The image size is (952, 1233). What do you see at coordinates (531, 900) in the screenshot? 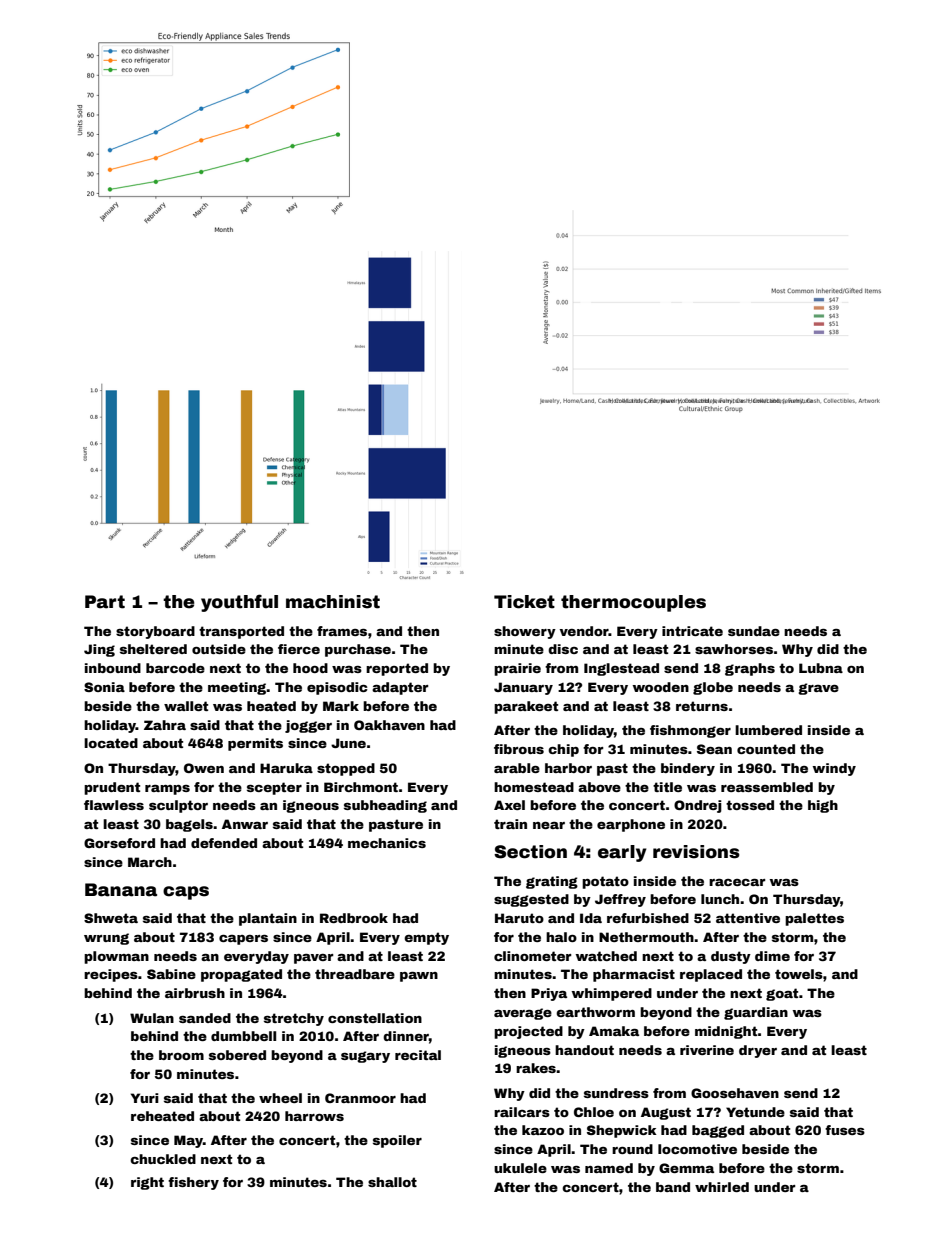
I see `suggested` at bounding box center [531, 900].
